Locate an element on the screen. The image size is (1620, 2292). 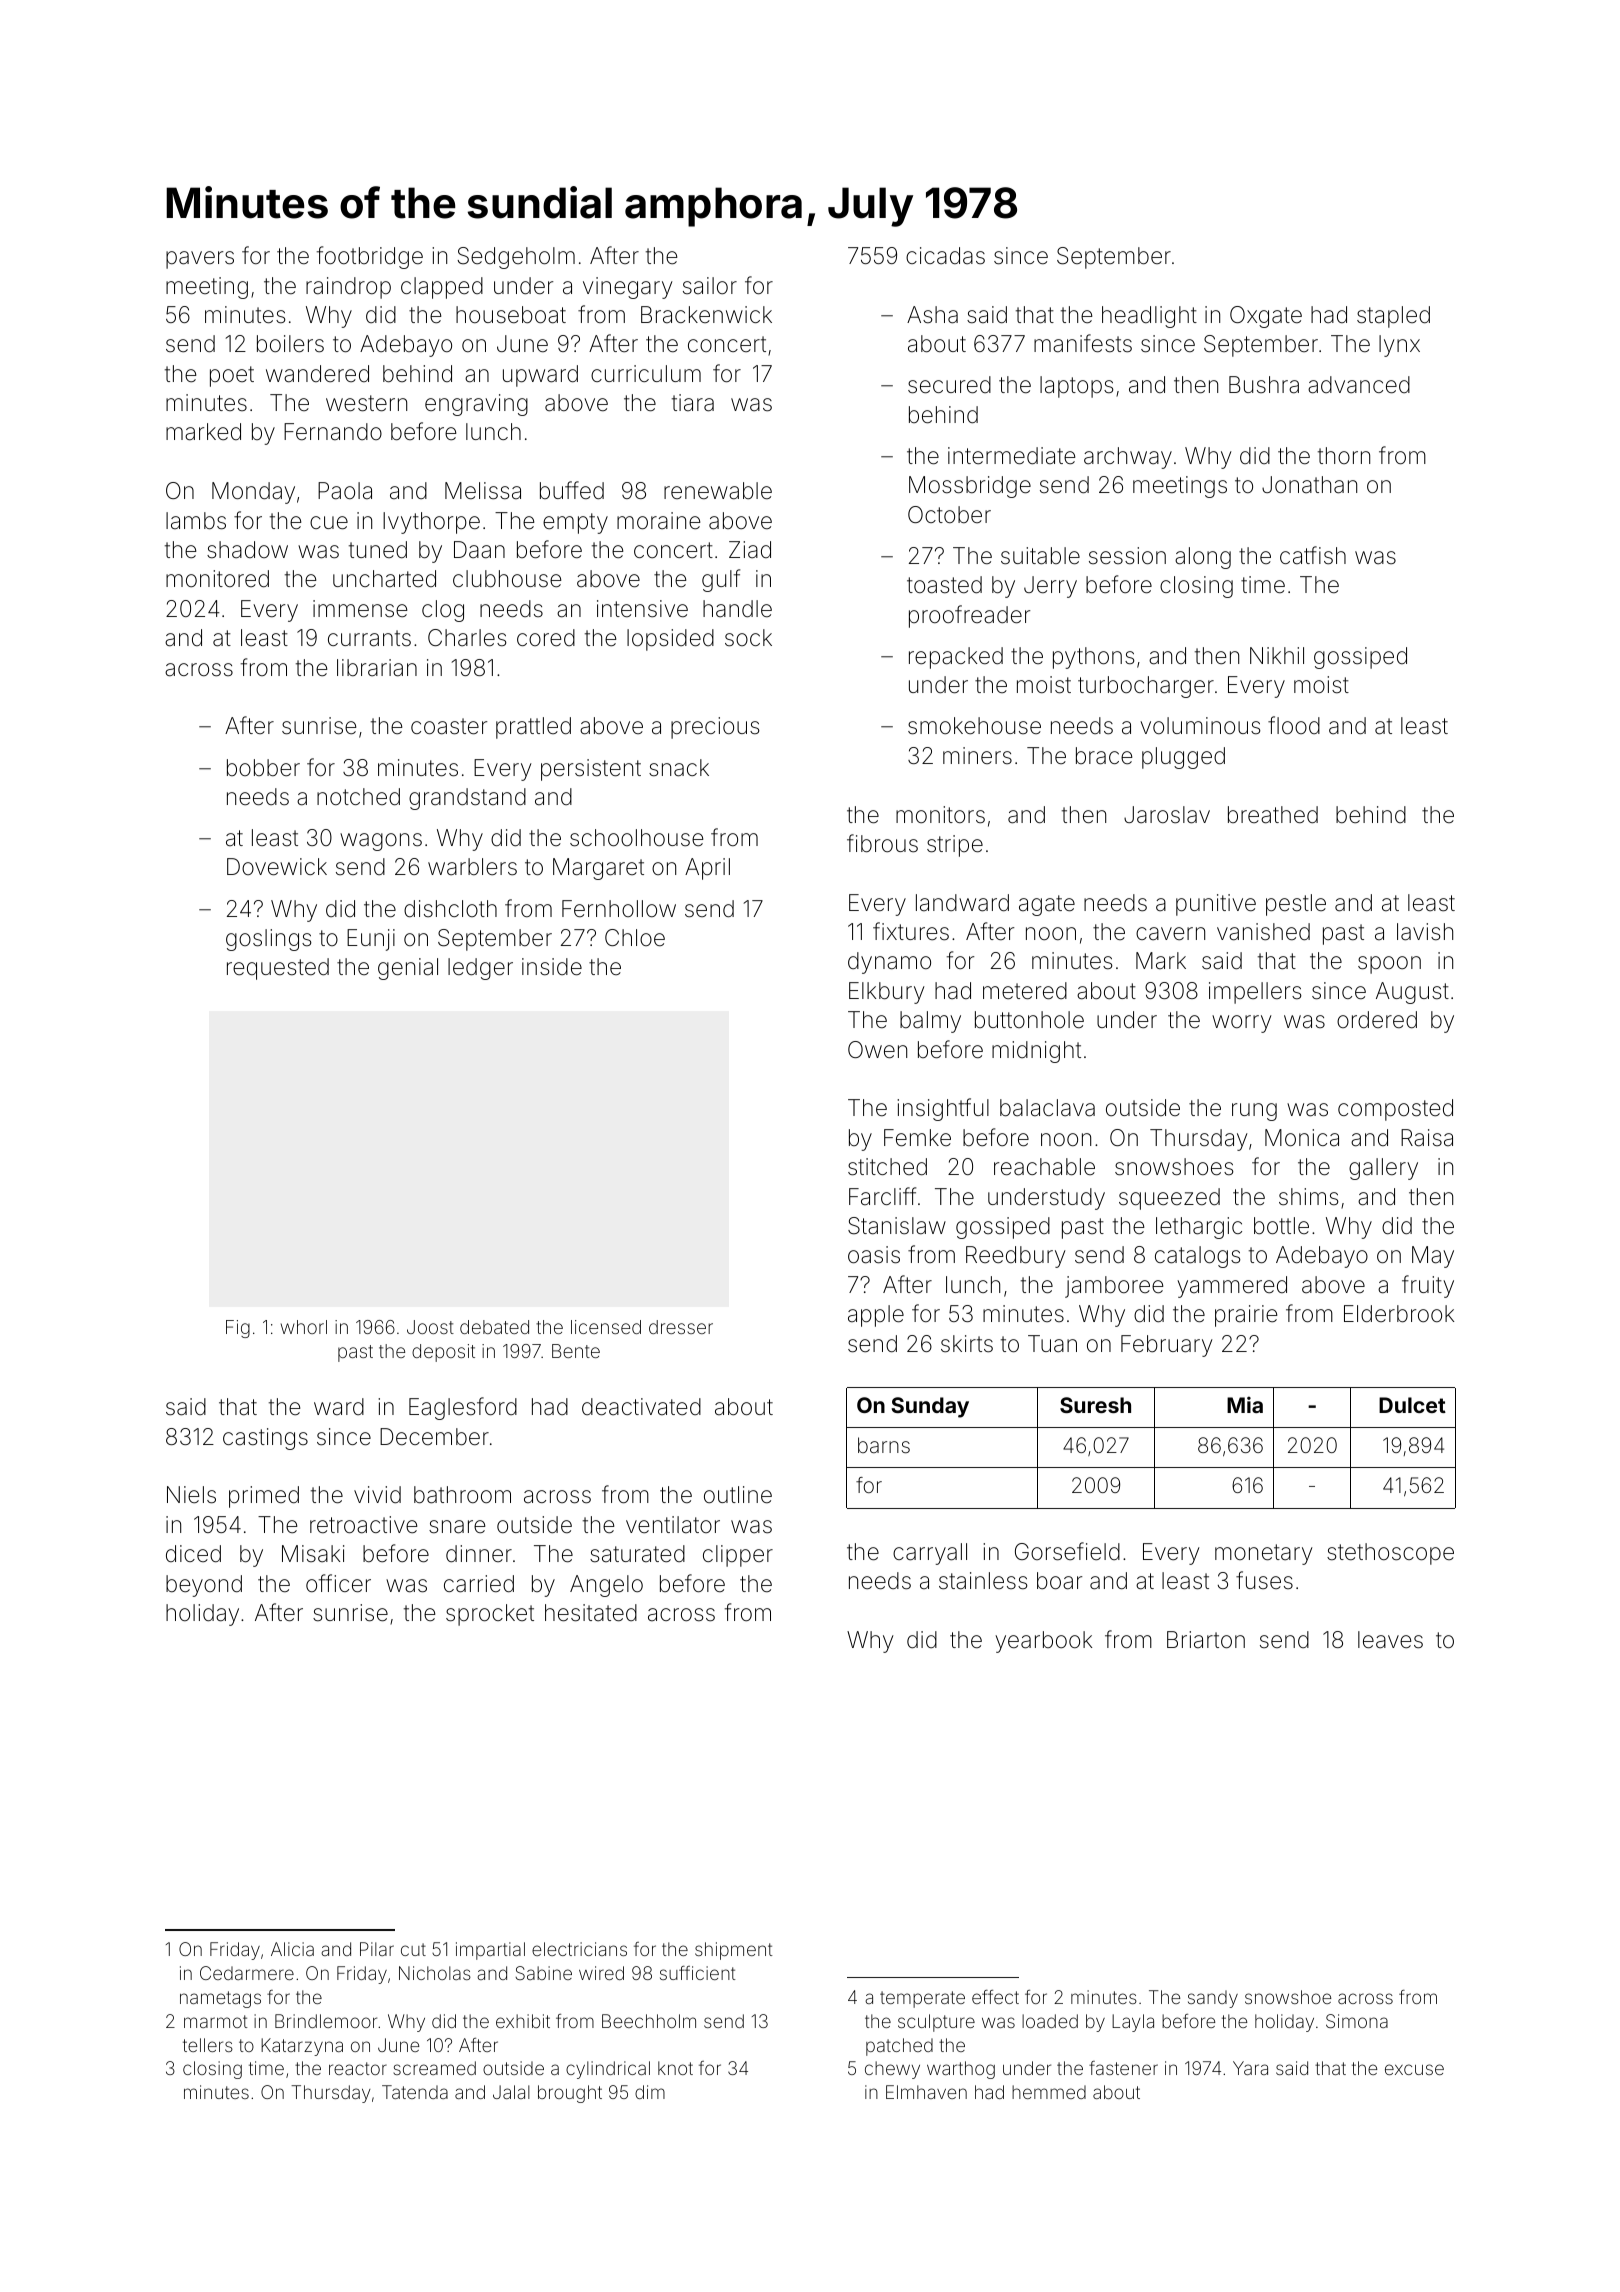
cicadas is located at coordinates (945, 256).
